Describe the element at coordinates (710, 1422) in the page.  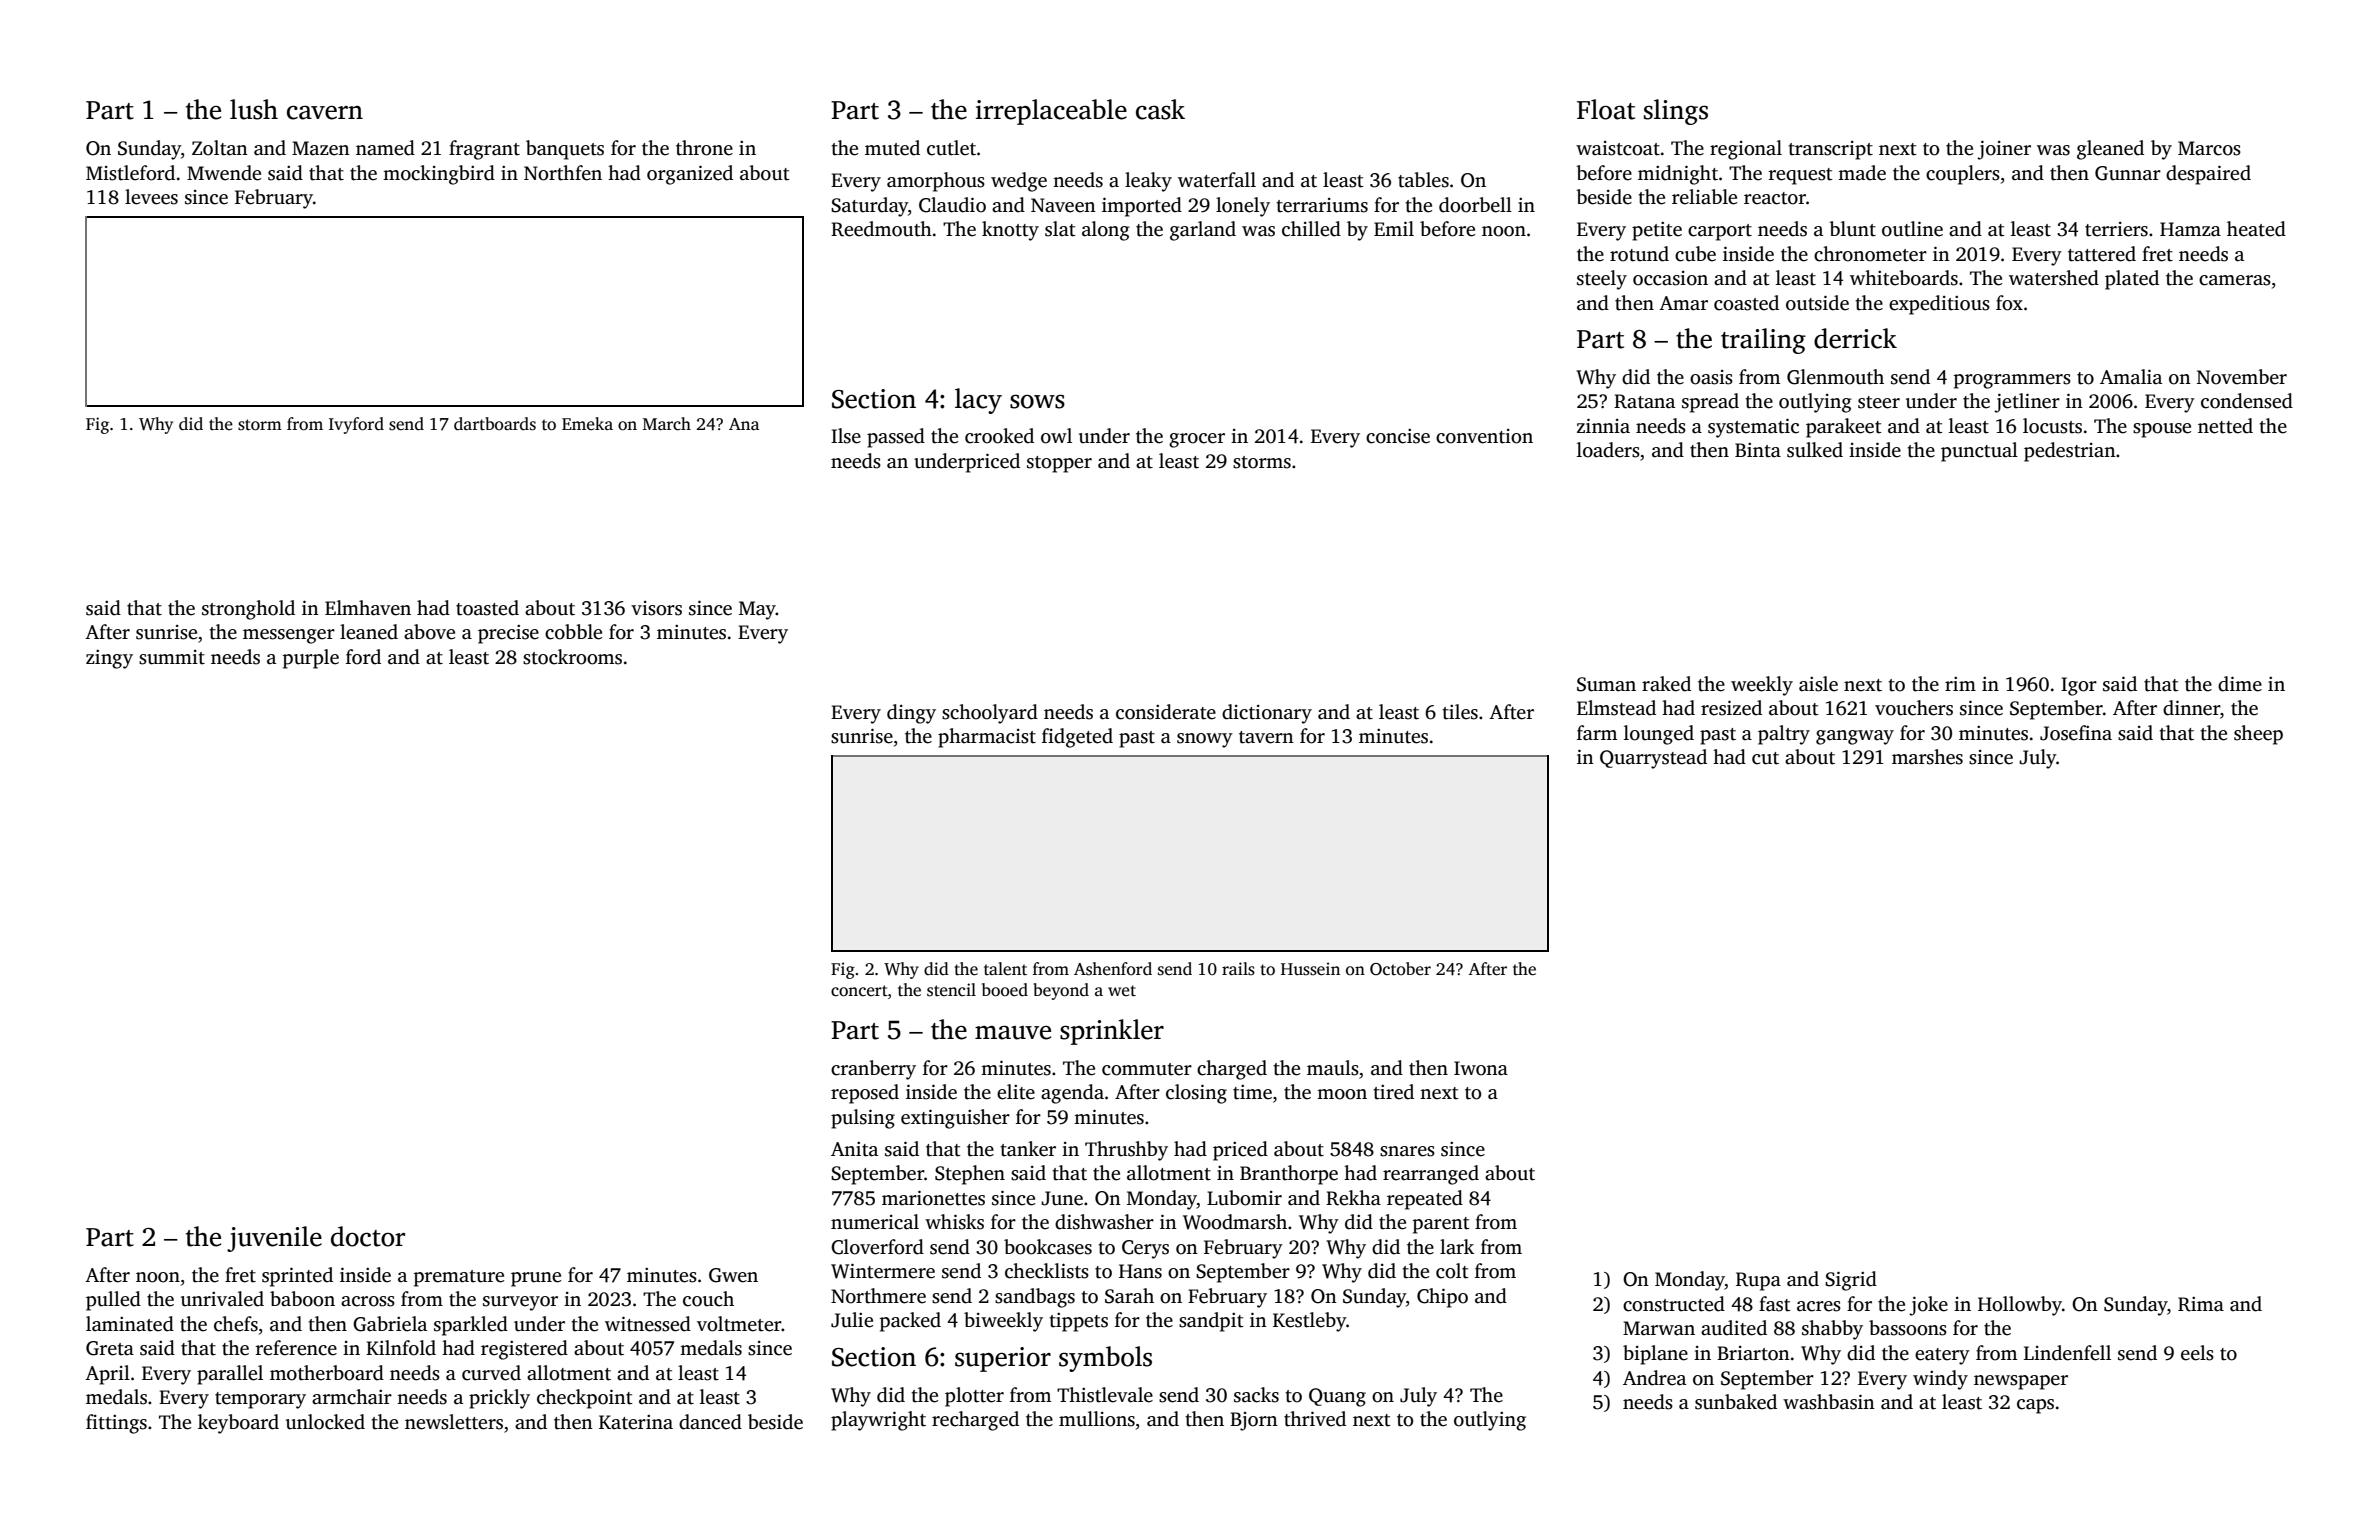
I see `danced` at that location.
